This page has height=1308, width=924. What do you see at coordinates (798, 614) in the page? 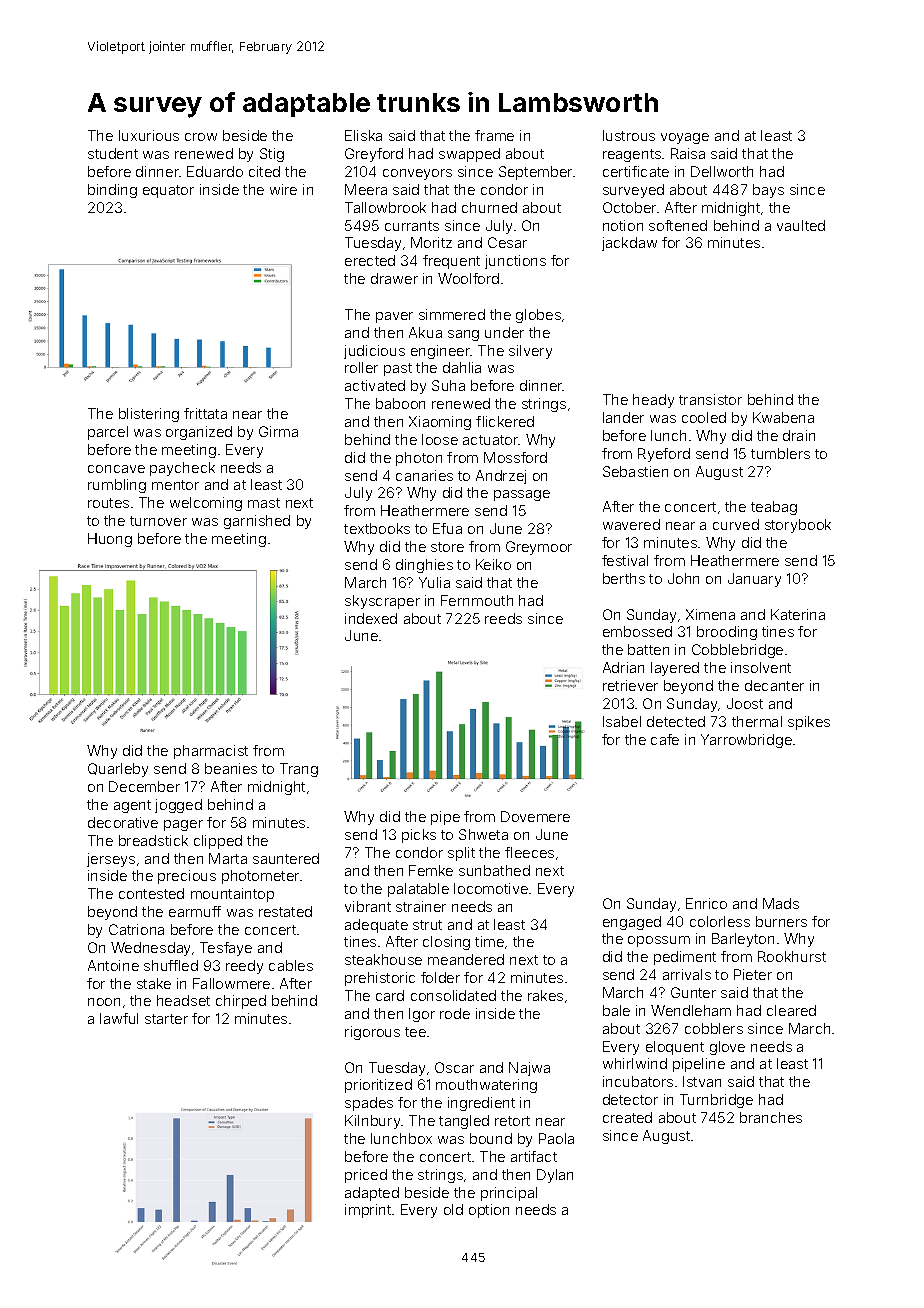
I see `Katerina` at bounding box center [798, 614].
